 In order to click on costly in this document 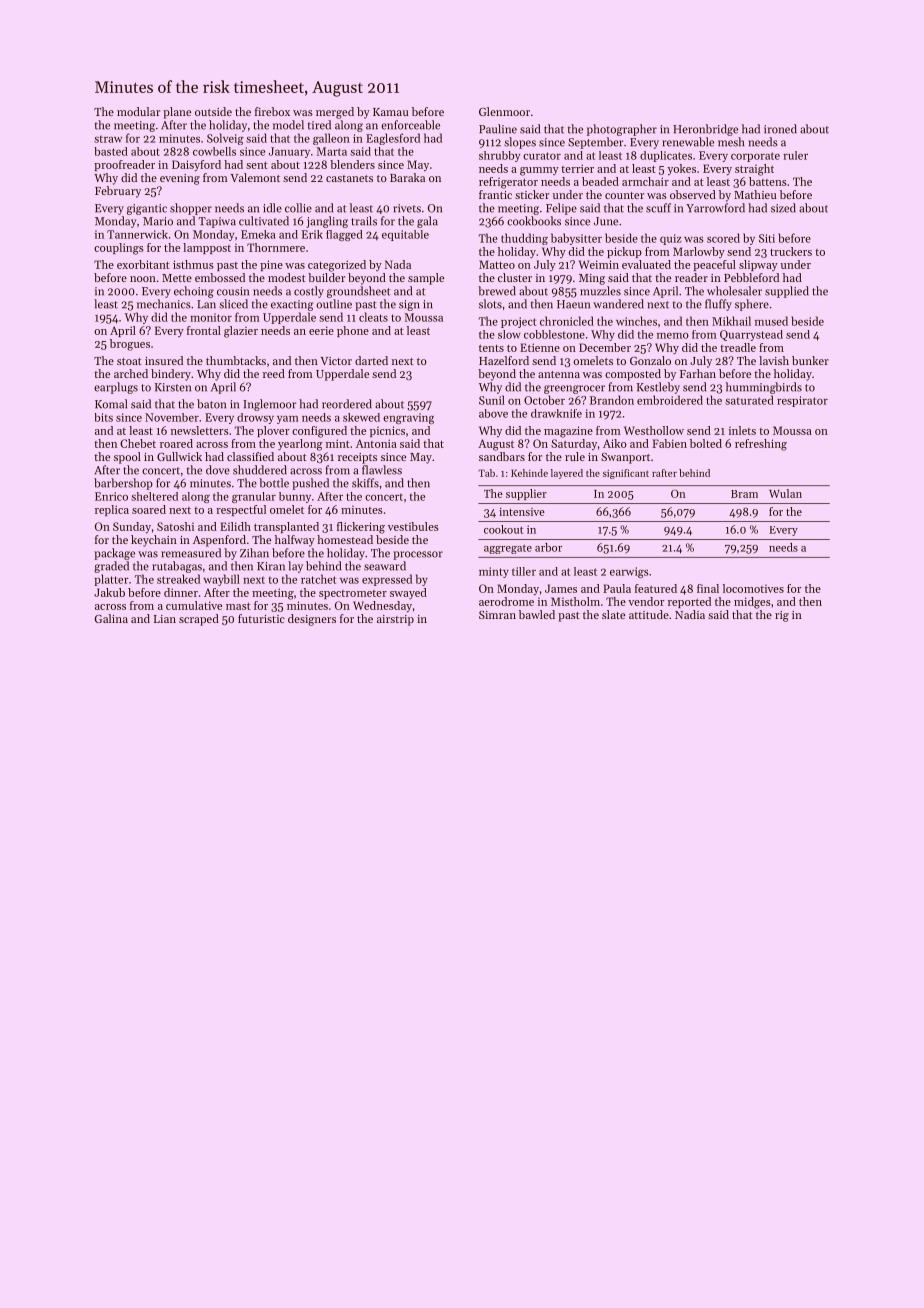, I will do `click(309, 292)`.
